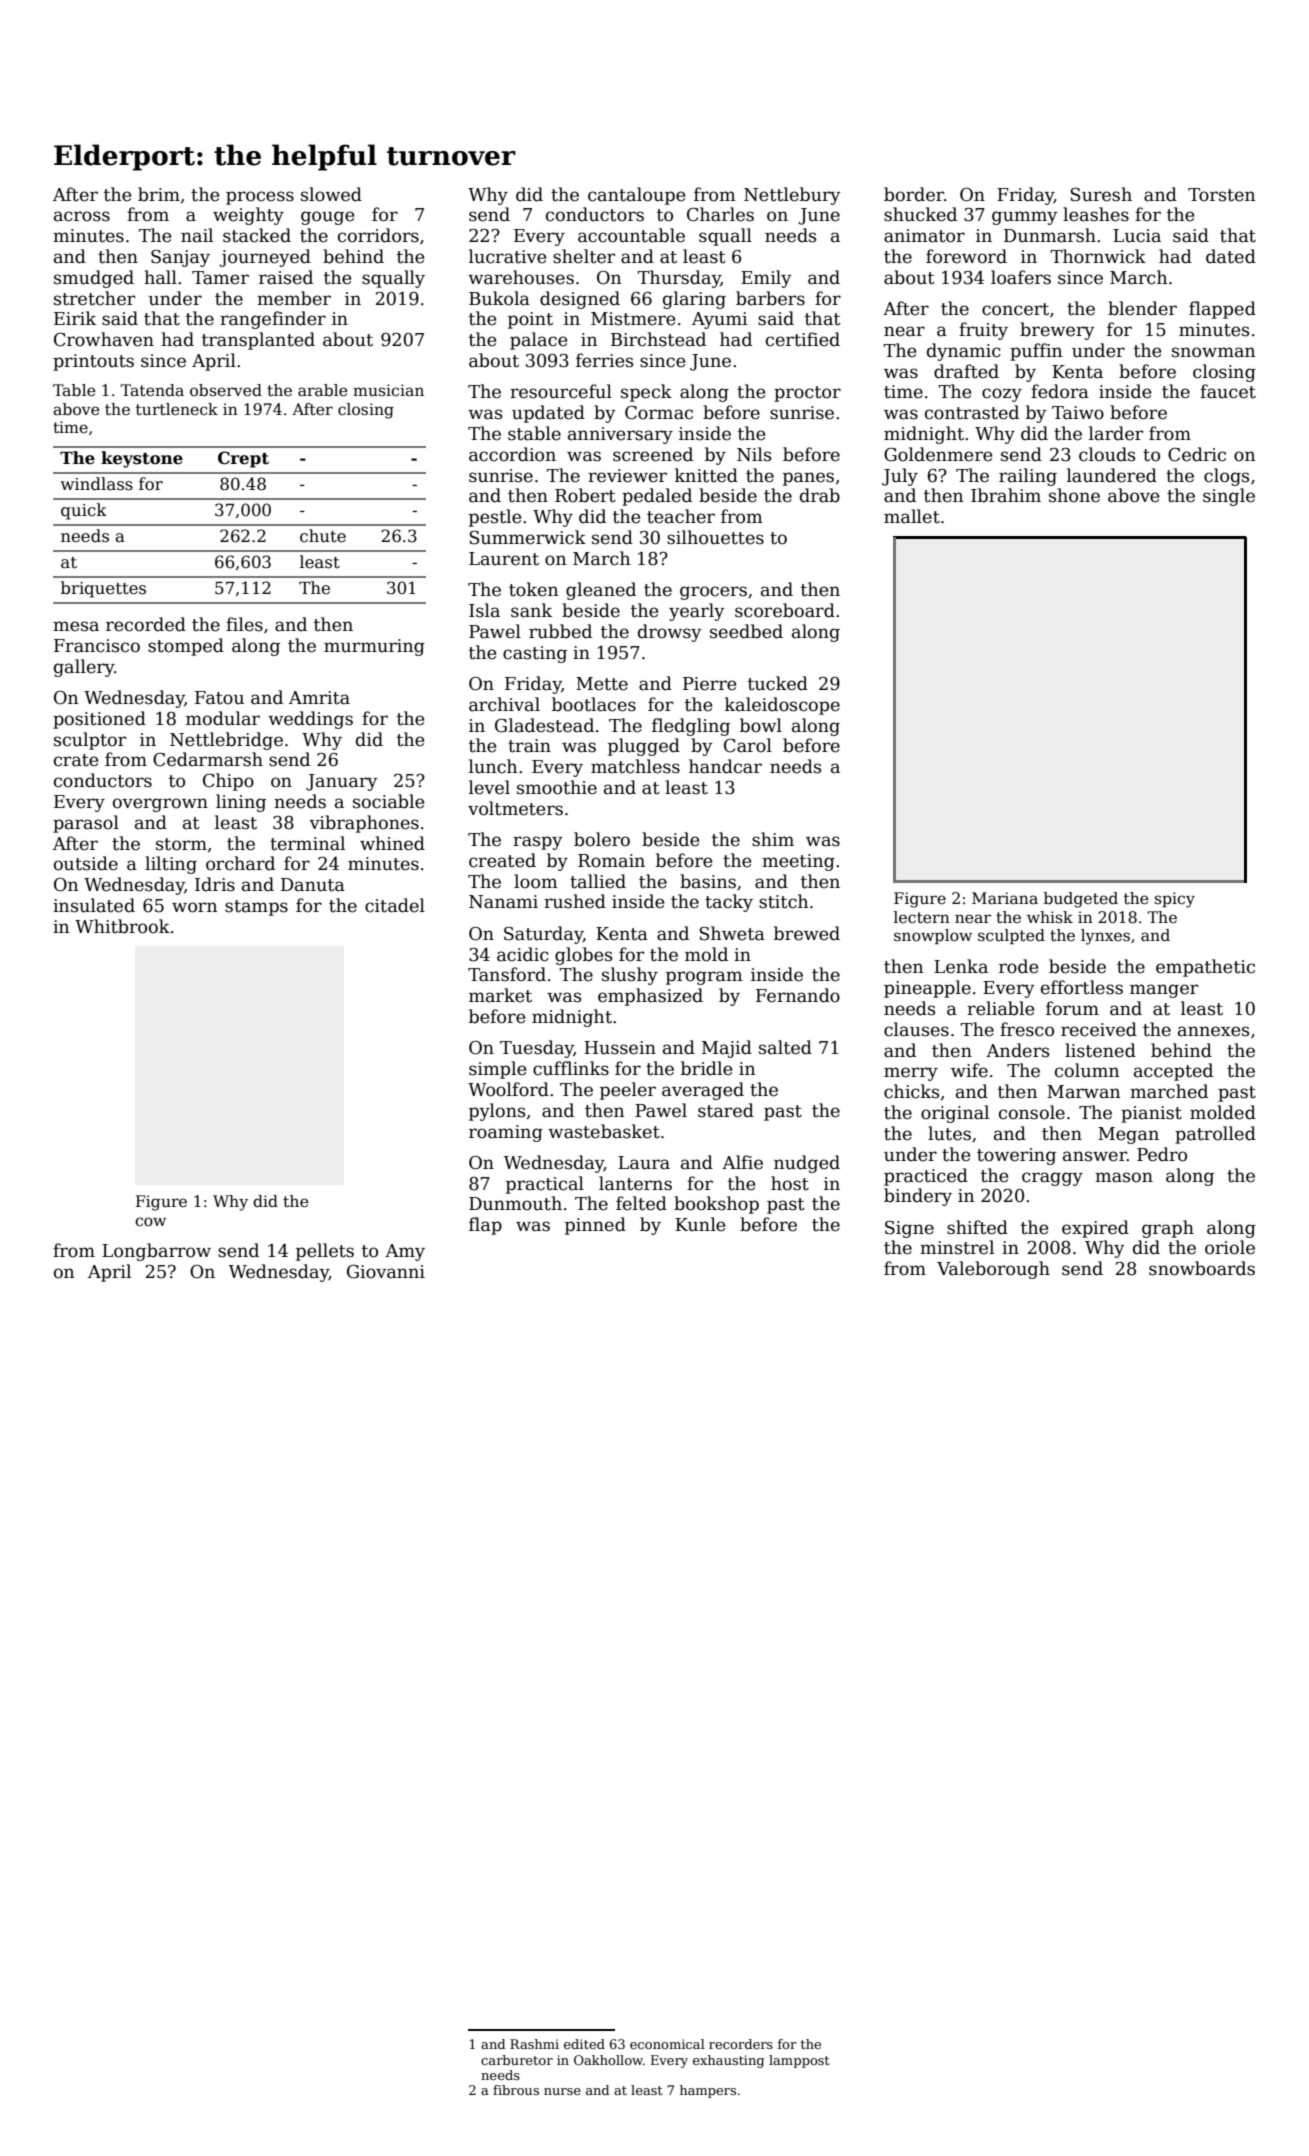 The width and height of the screenshot is (1309, 2156). What do you see at coordinates (993, 1270) in the screenshot?
I see `Valeborough` at bounding box center [993, 1270].
